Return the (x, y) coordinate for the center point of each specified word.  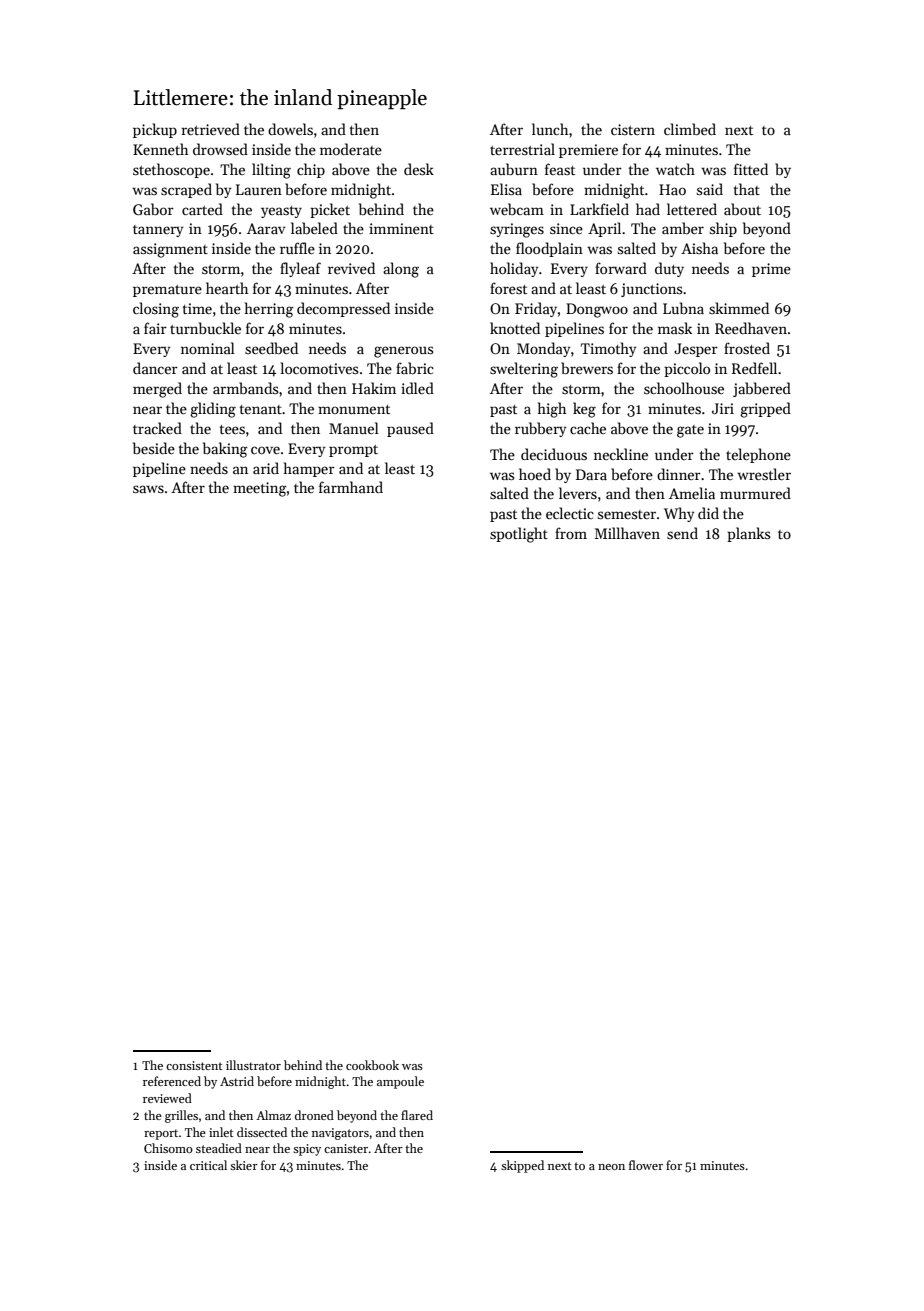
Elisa (506, 189)
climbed (690, 129)
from (571, 533)
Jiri (723, 408)
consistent (194, 1065)
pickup (155, 130)
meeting (260, 489)
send (682, 533)
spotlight (519, 535)
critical (208, 1165)
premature (167, 291)
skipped (522, 1166)
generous (403, 352)
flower (646, 1165)
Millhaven (627, 533)
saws (148, 489)
